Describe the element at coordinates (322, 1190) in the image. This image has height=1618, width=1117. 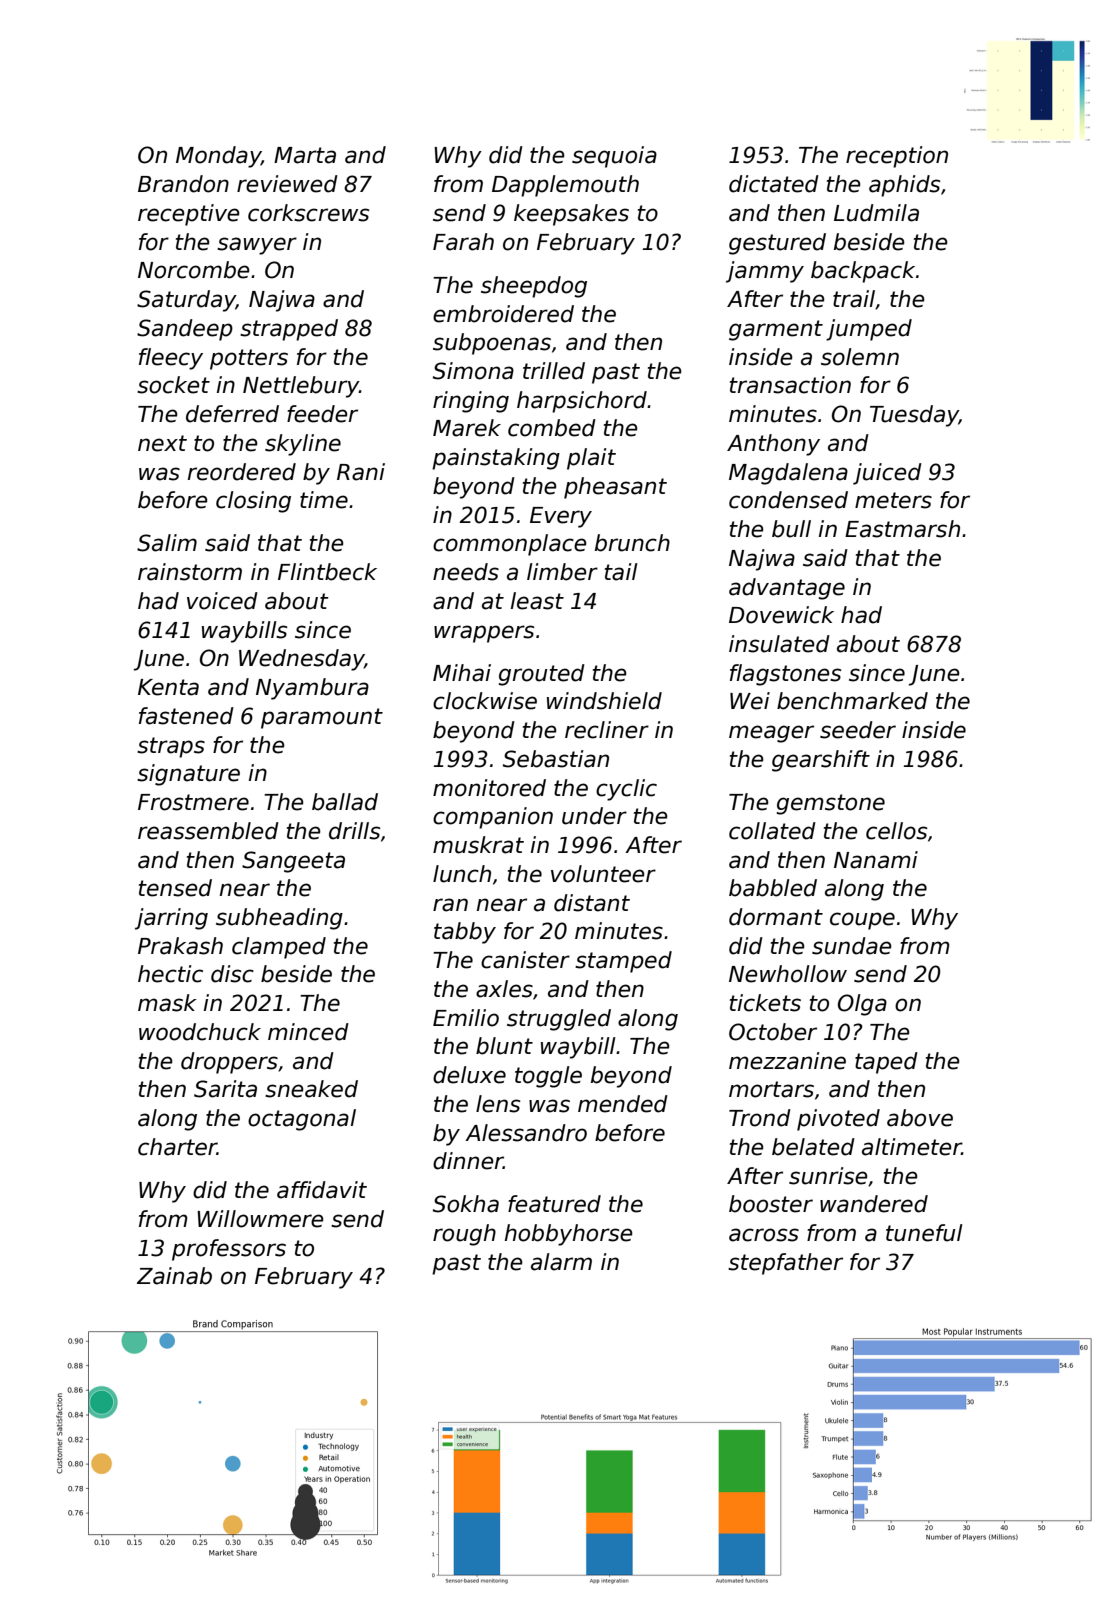
I see `affidavit` at that location.
